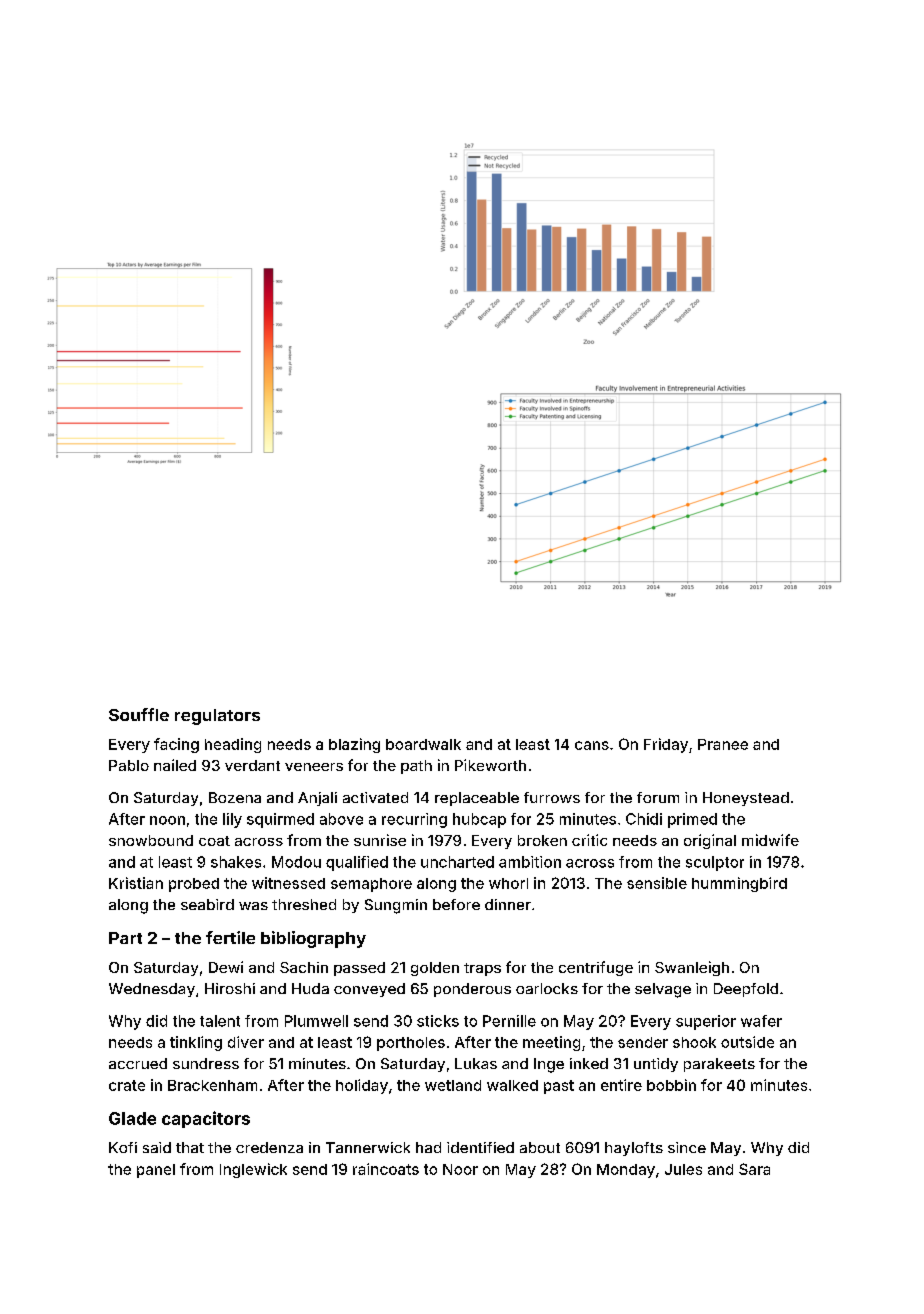 This image has width=924, height=1314. I want to click on Souffle, so click(139, 714).
